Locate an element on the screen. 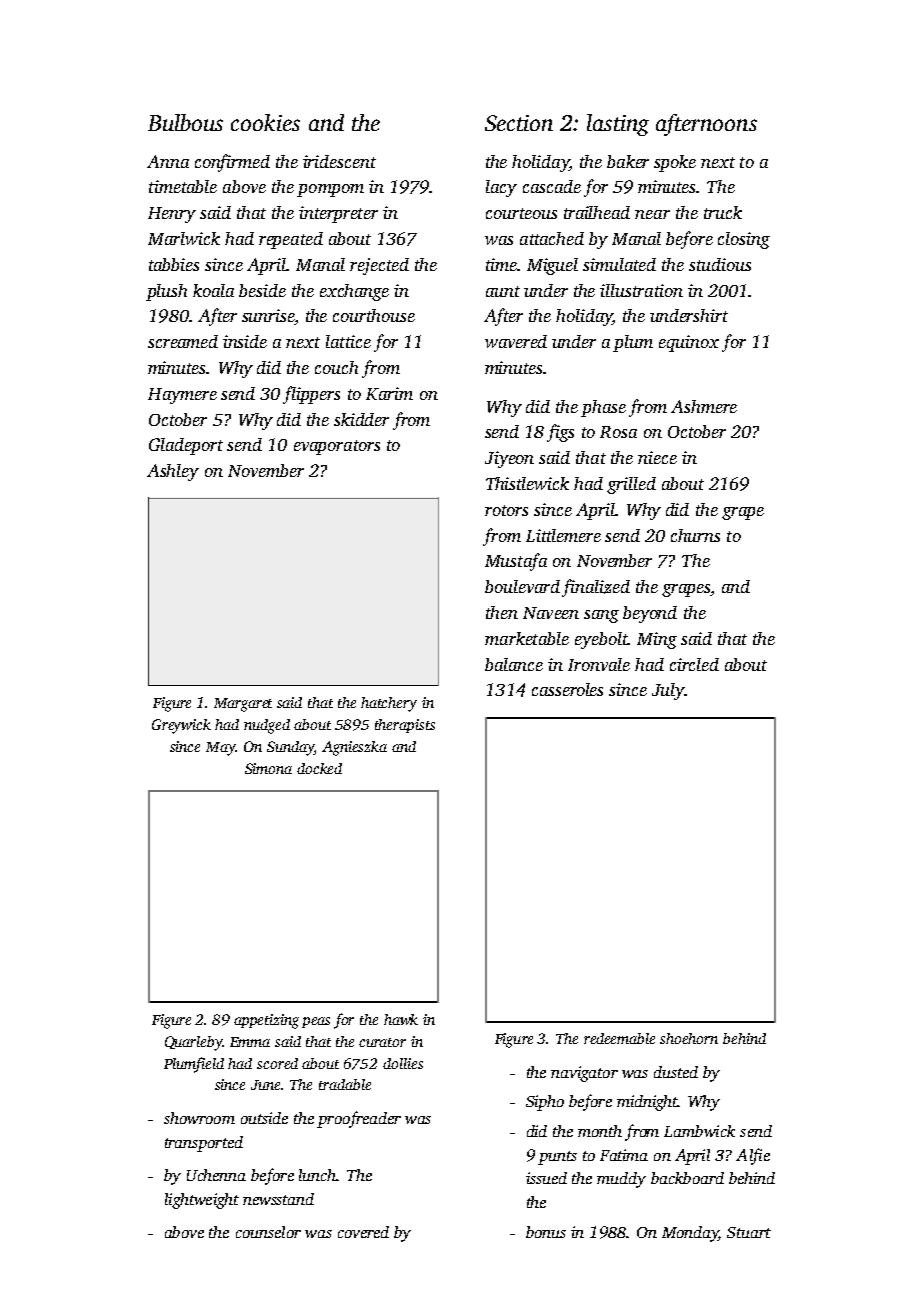 The height and width of the screenshot is (1311, 924). evaporators is located at coordinates (337, 447).
